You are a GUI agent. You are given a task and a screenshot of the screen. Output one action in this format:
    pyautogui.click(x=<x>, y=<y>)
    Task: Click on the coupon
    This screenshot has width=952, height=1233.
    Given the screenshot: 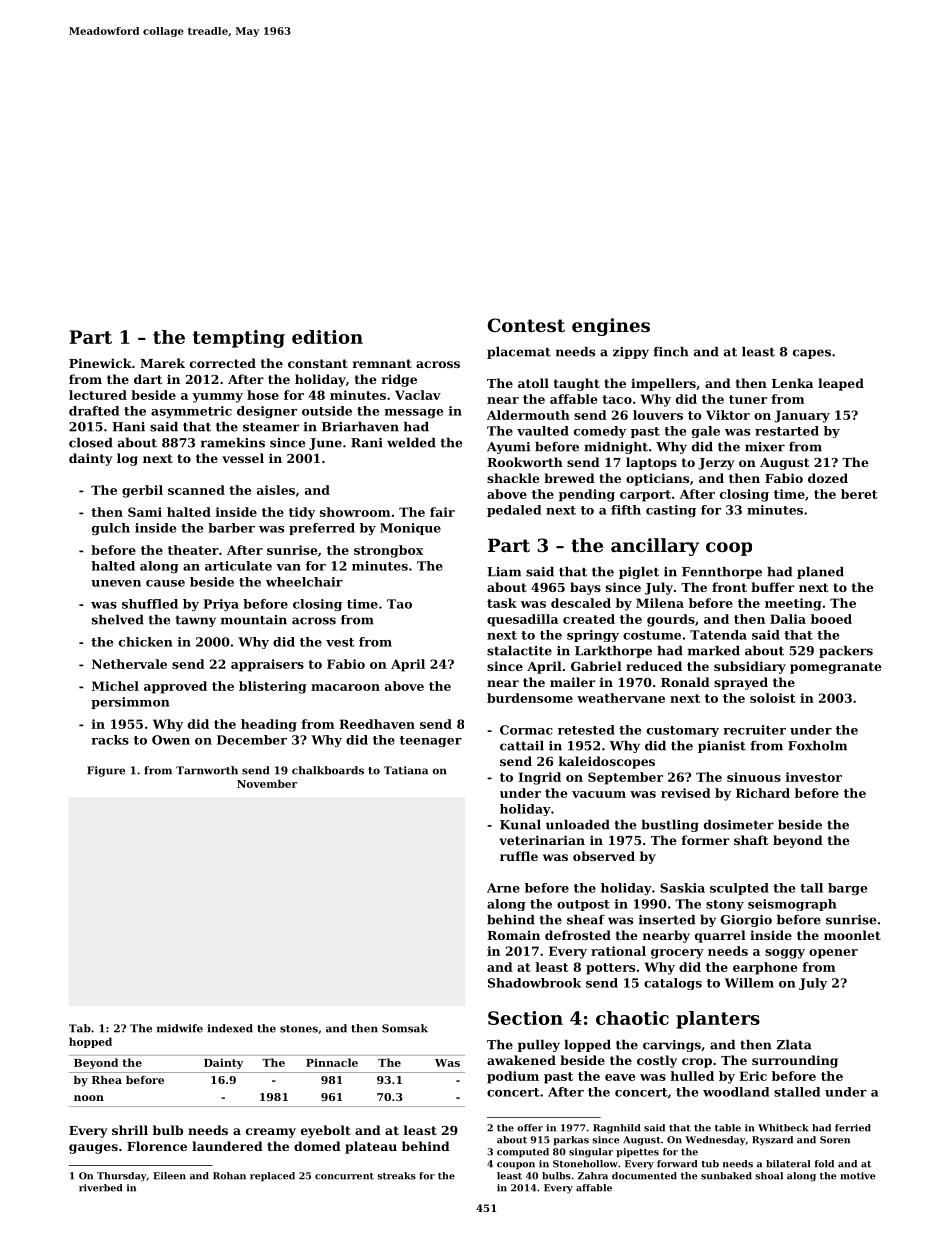 What is the action you would take?
    pyautogui.click(x=516, y=1165)
